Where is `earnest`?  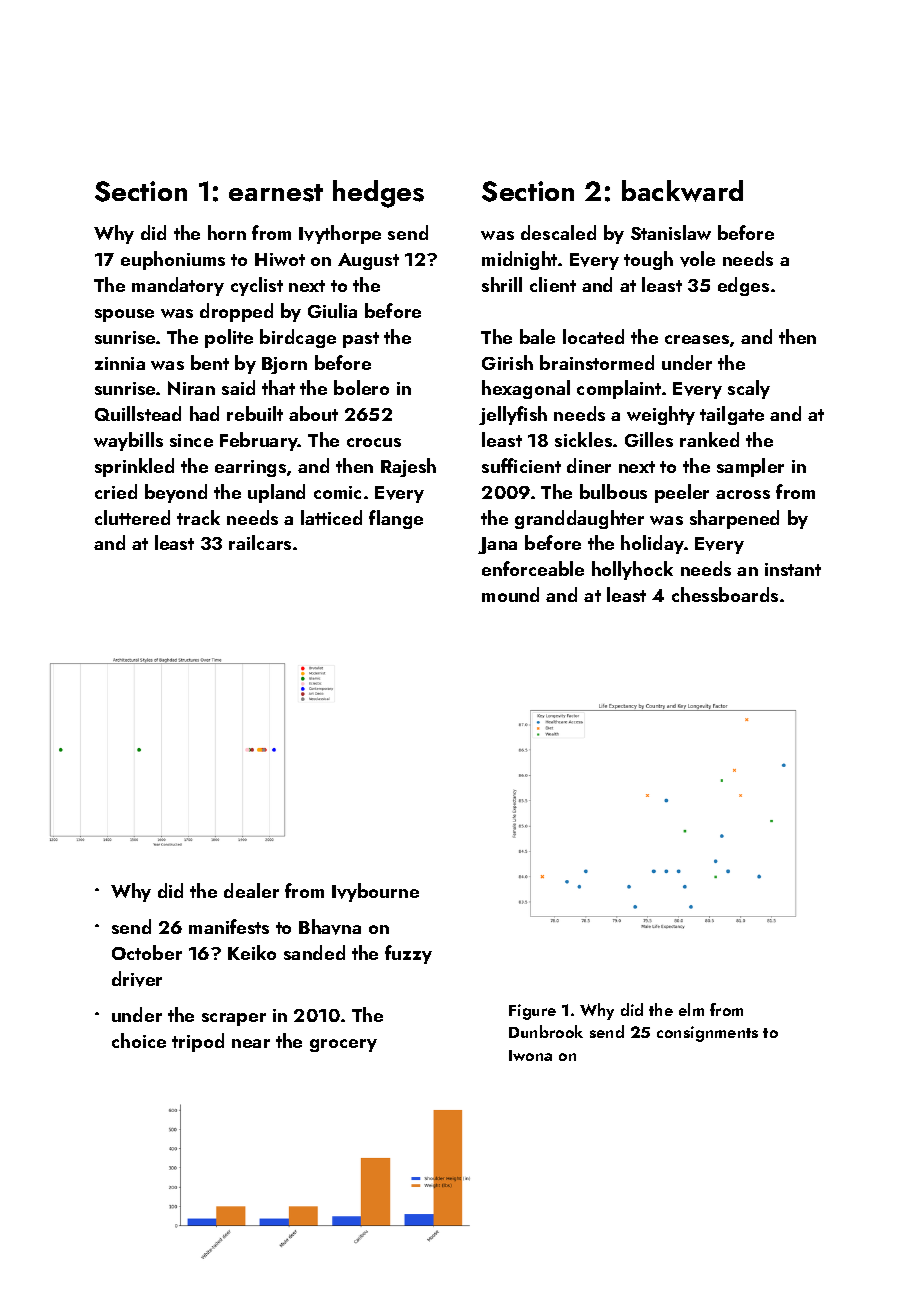 earnest is located at coordinates (276, 193).
